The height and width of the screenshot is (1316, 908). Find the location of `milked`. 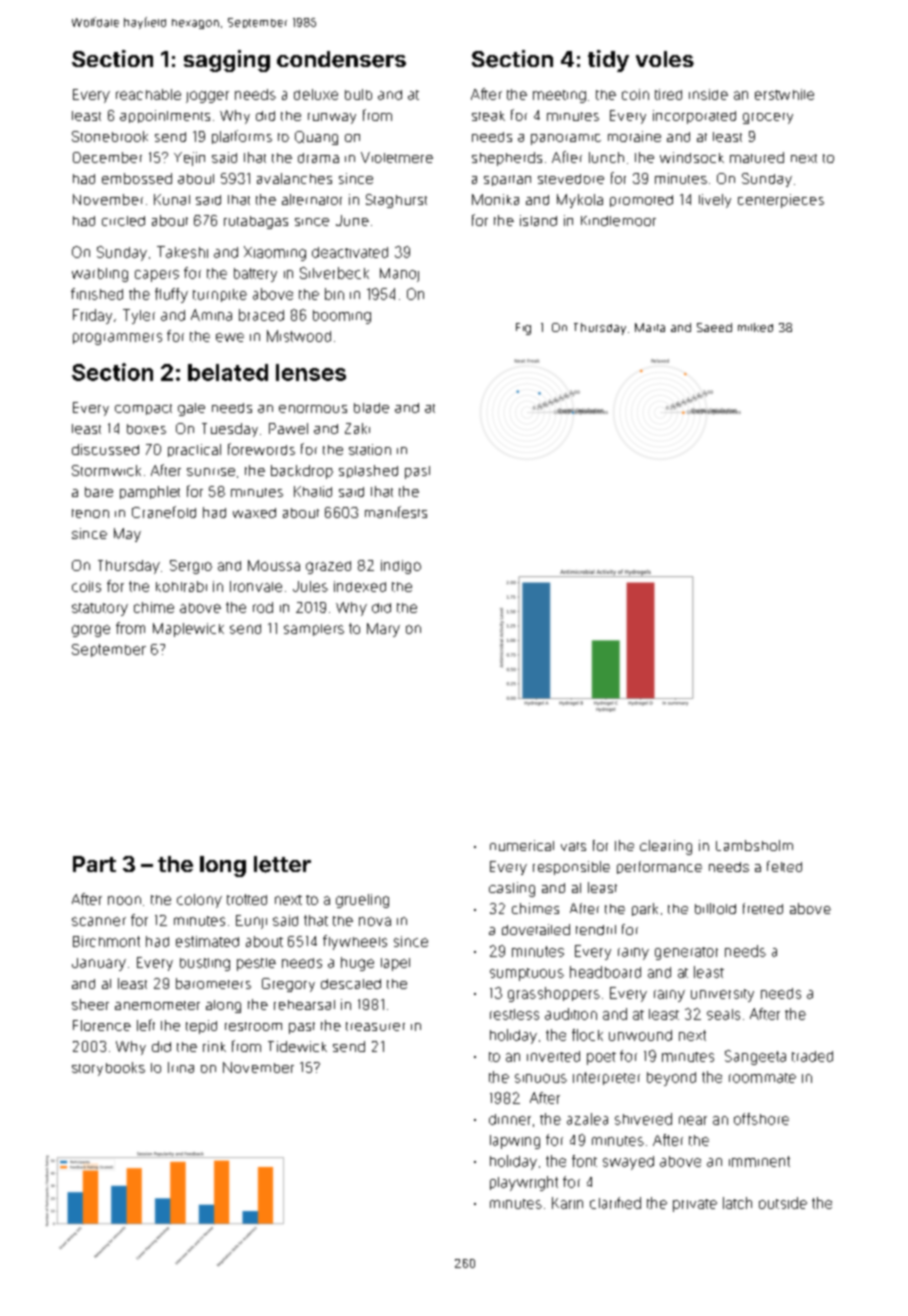

milked is located at coordinates (755, 327).
